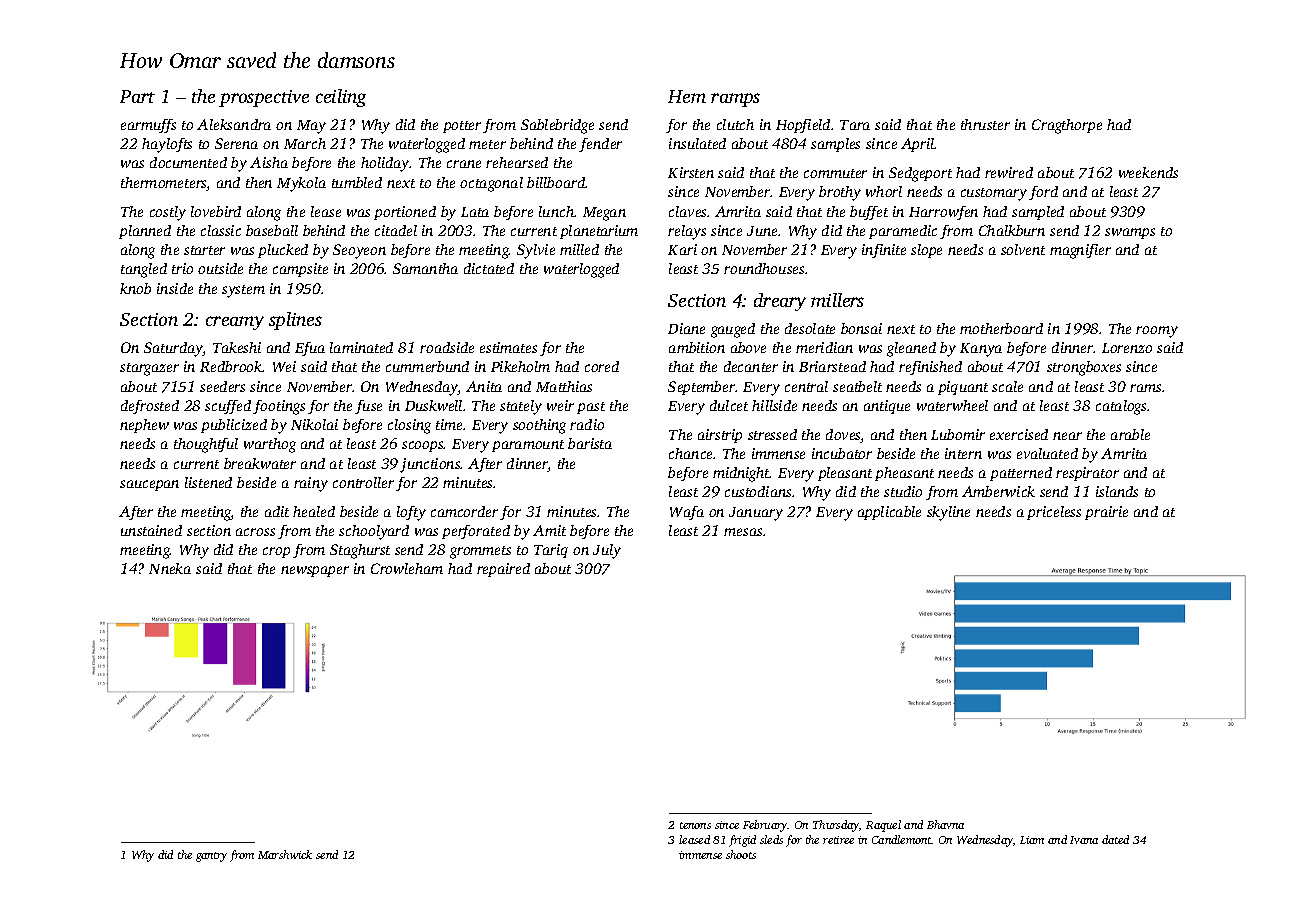  I want to click on gantry, so click(211, 857).
